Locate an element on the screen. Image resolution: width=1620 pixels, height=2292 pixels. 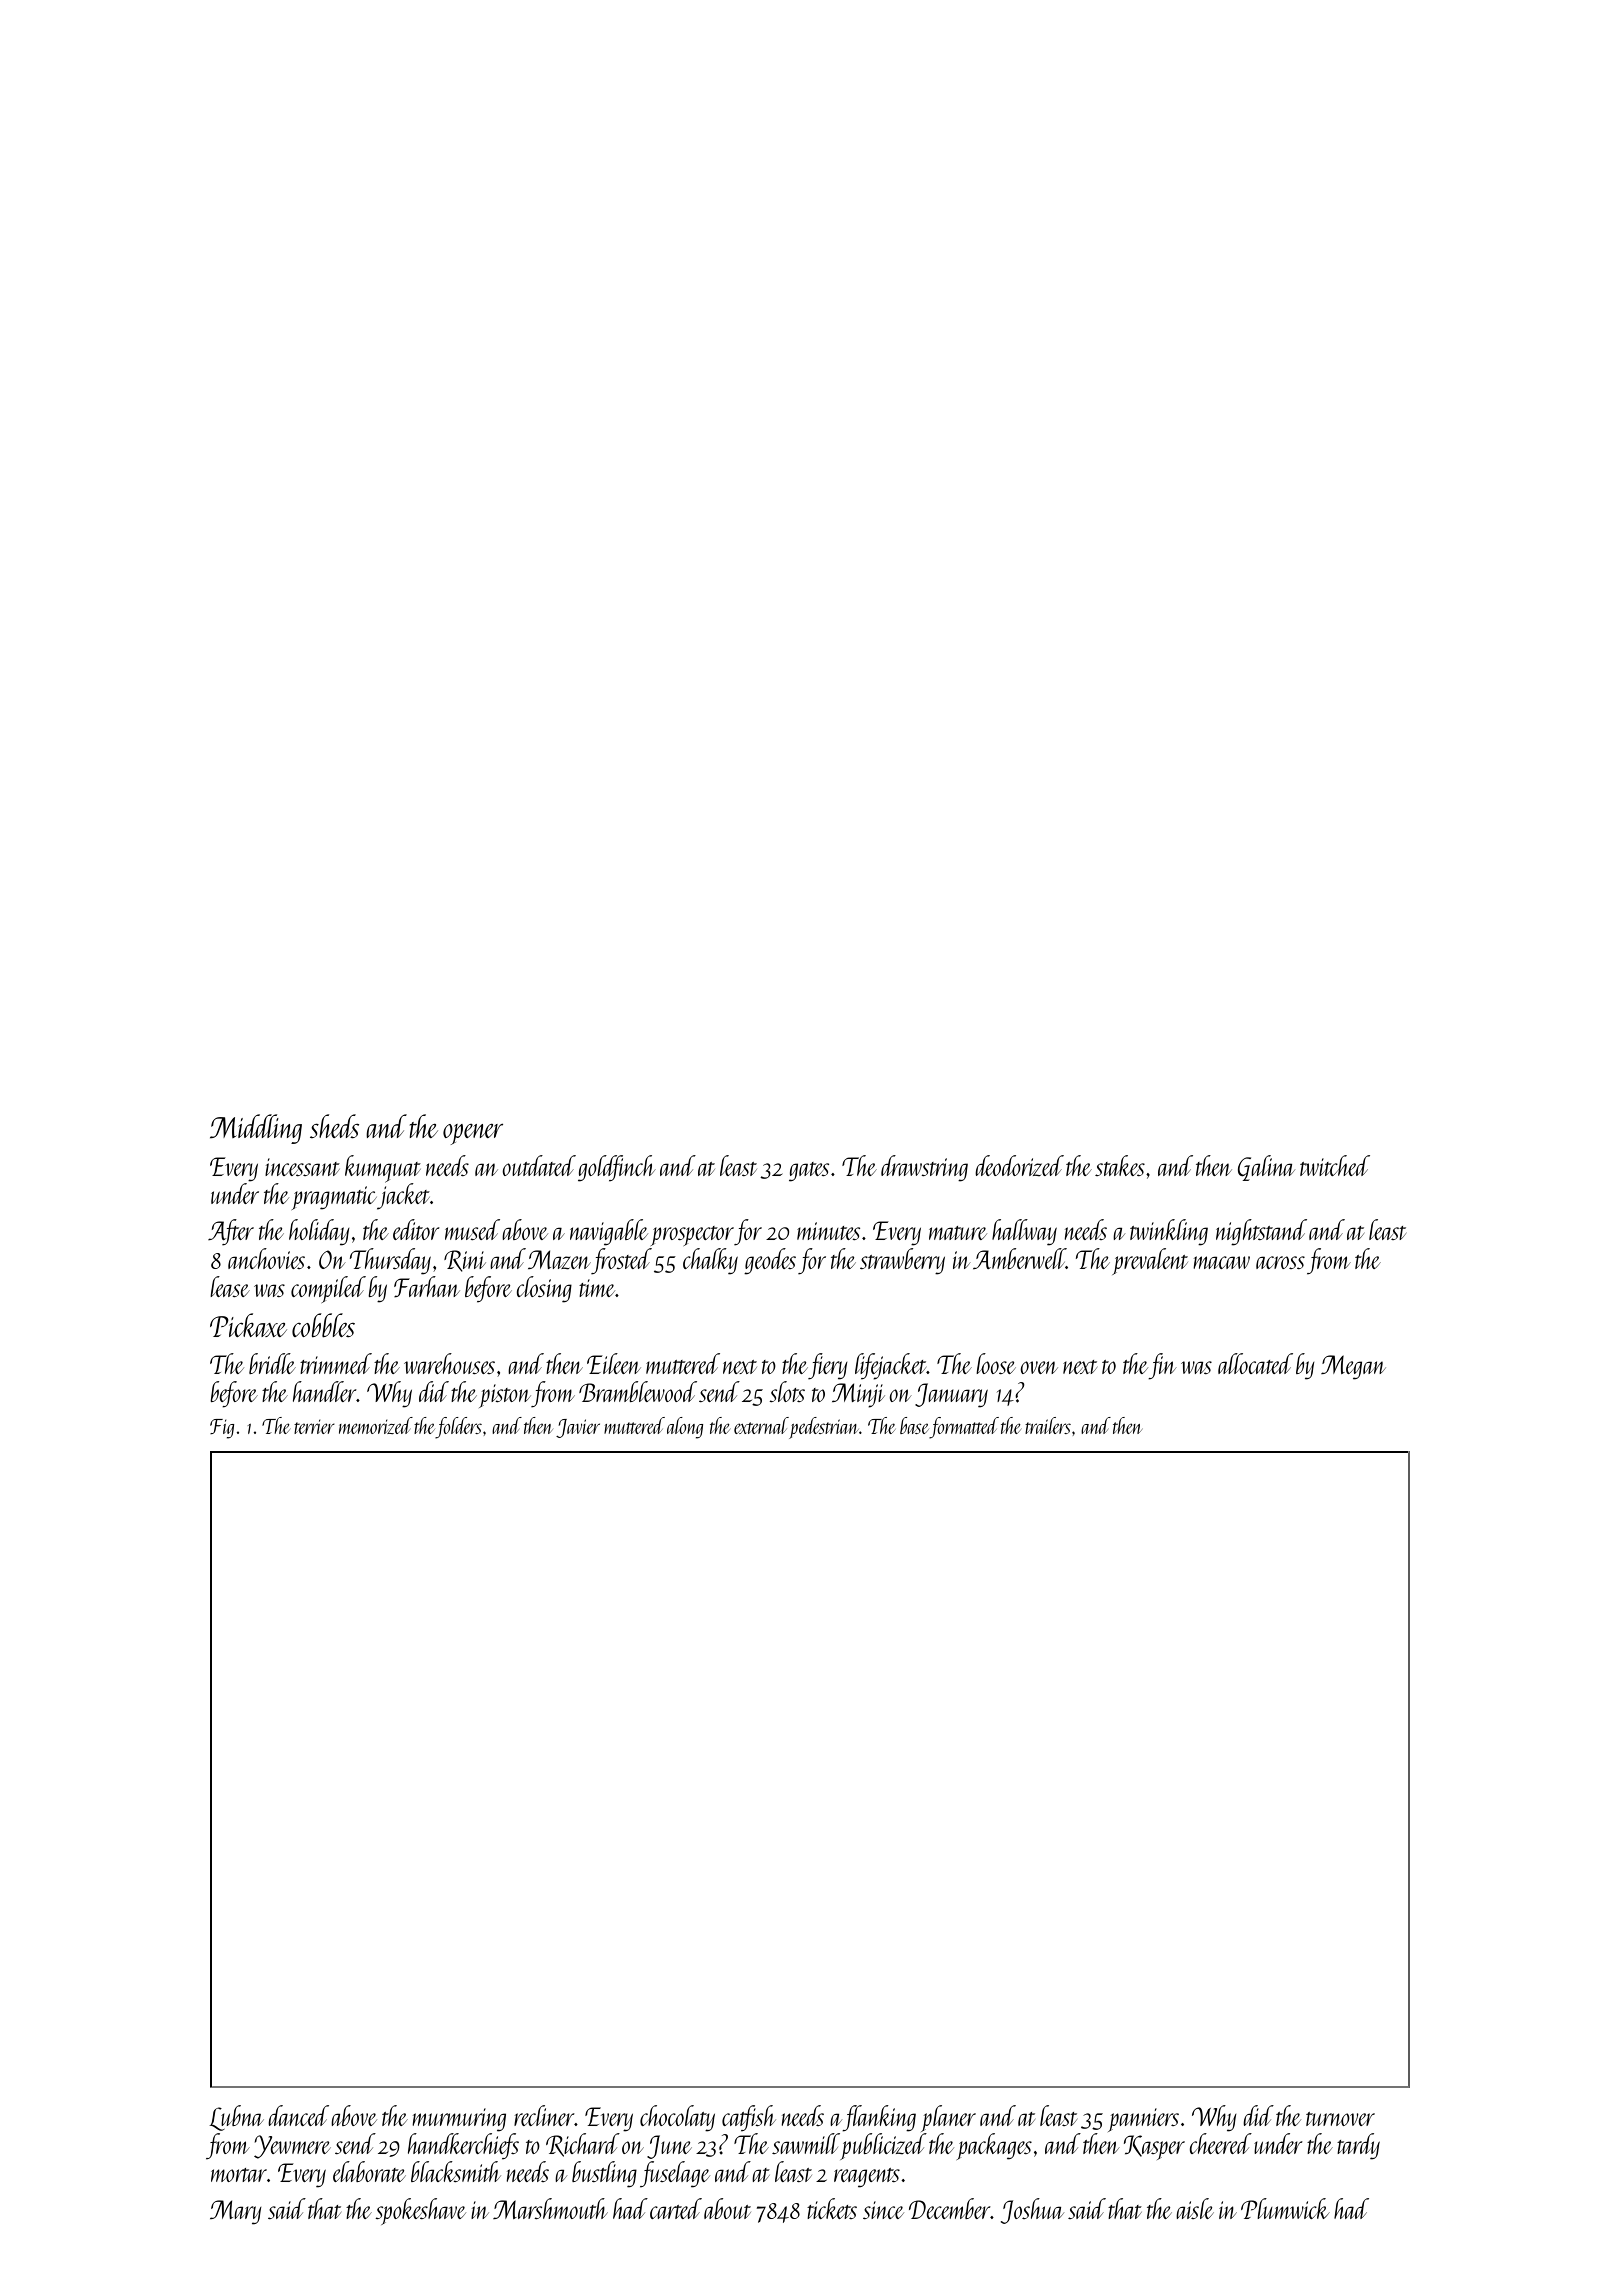
Fig is located at coordinates (222, 1429).
